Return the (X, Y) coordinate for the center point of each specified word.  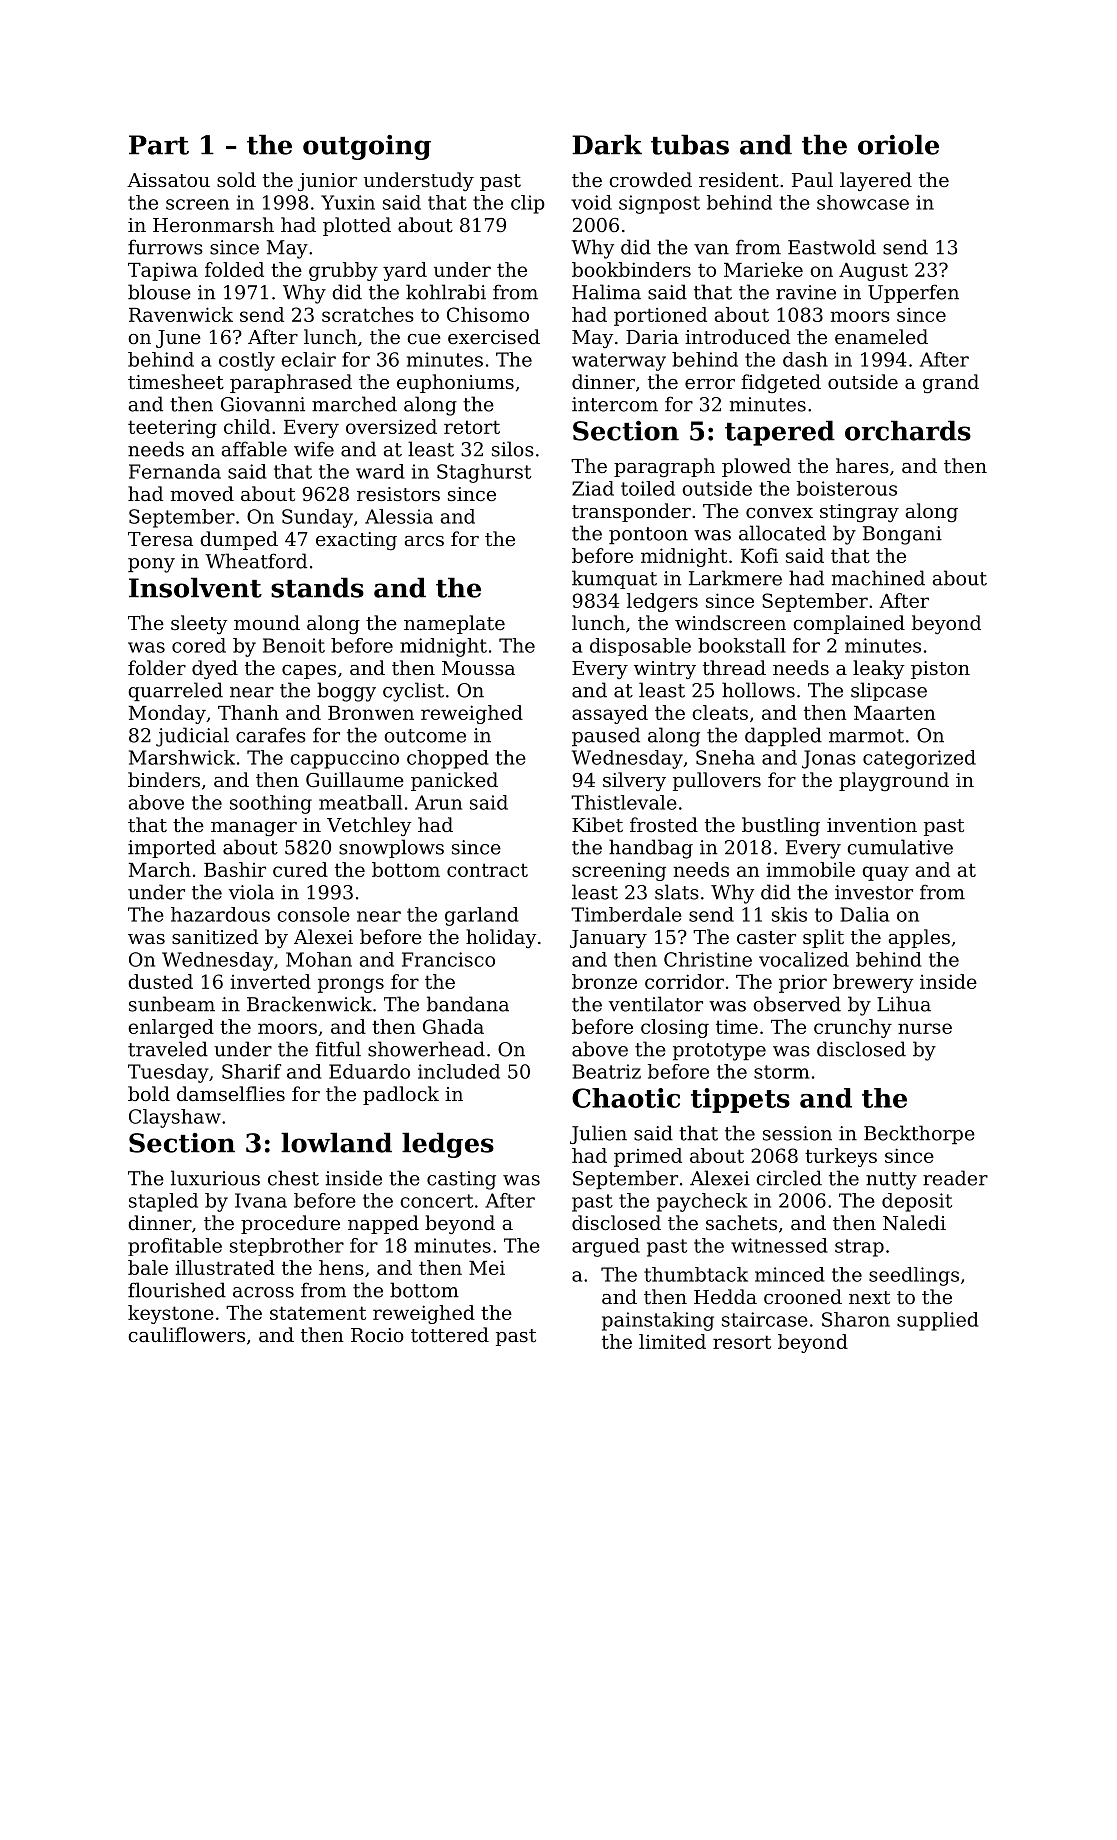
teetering (172, 429)
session (797, 1133)
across (263, 1292)
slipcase (889, 691)
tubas (690, 144)
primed (648, 1157)
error (710, 384)
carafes (271, 735)
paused (606, 736)
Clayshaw (175, 1118)
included (459, 1071)
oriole (898, 144)
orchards (908, 430)
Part (159, 145)
